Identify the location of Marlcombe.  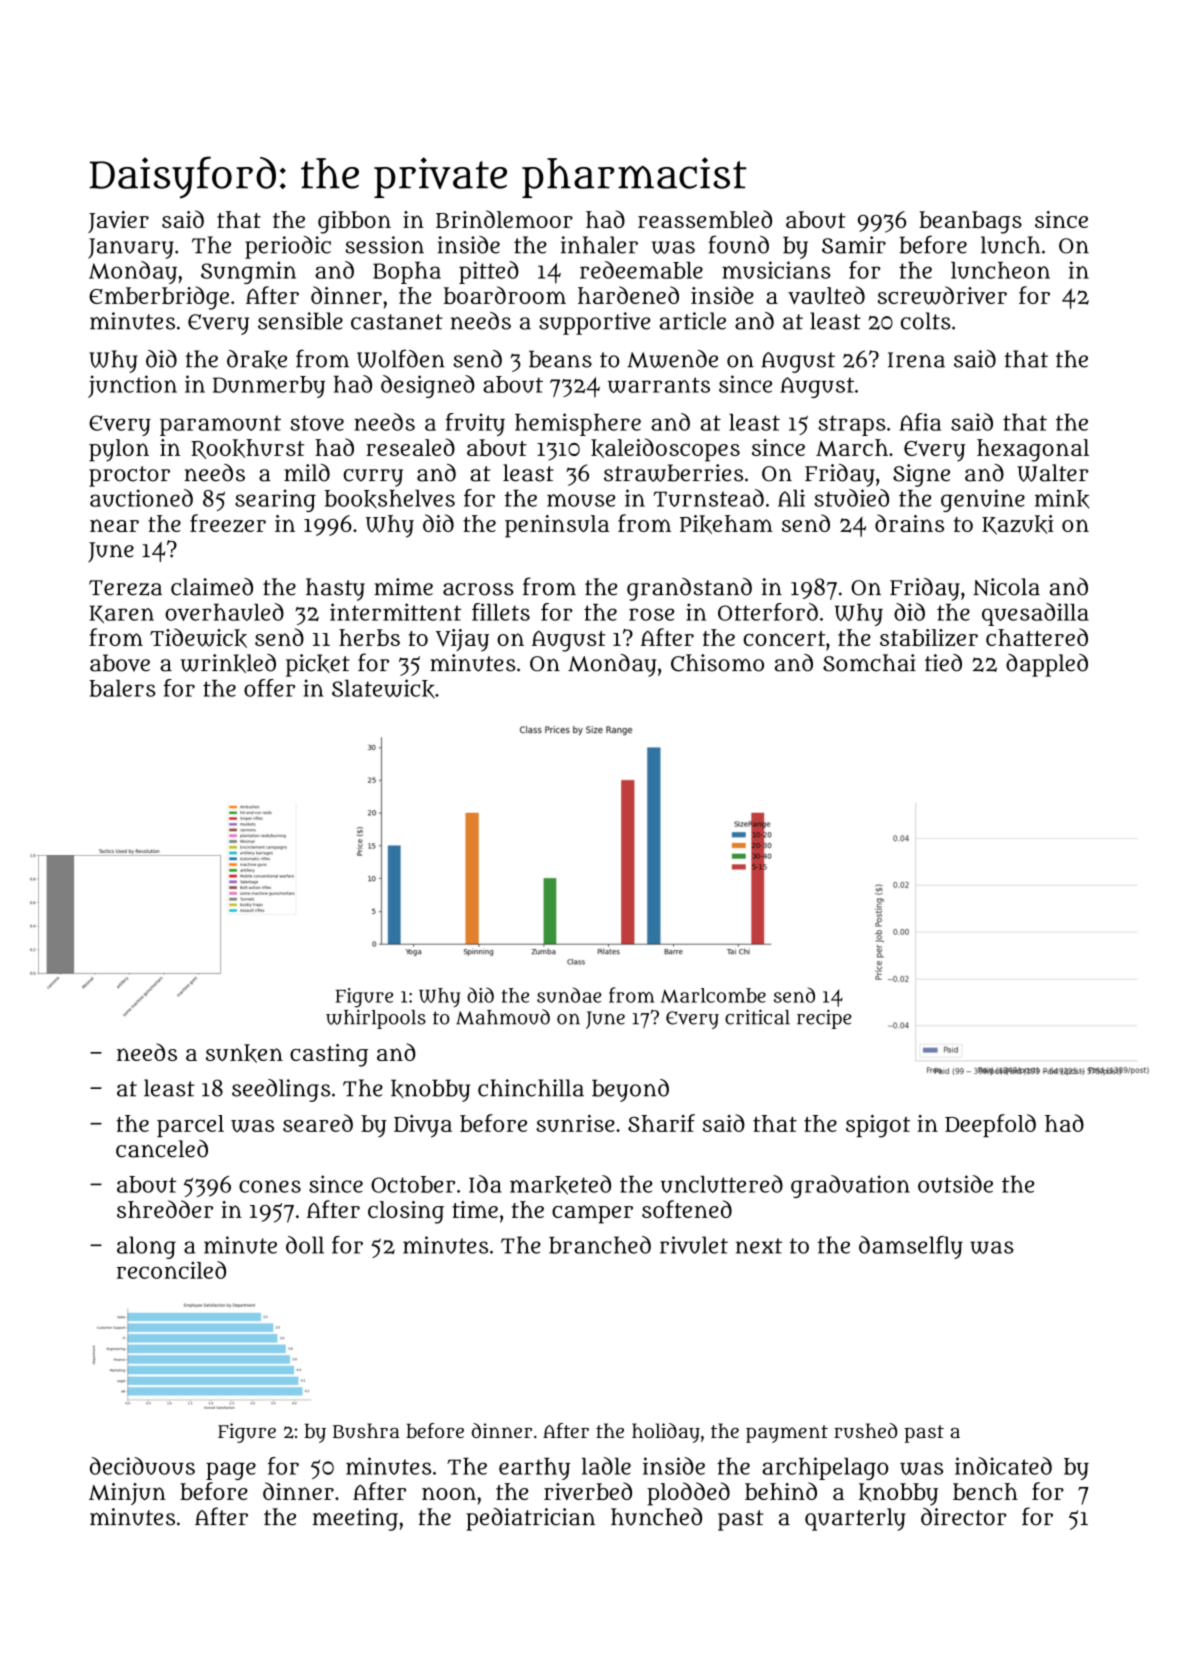
(713, 995).
